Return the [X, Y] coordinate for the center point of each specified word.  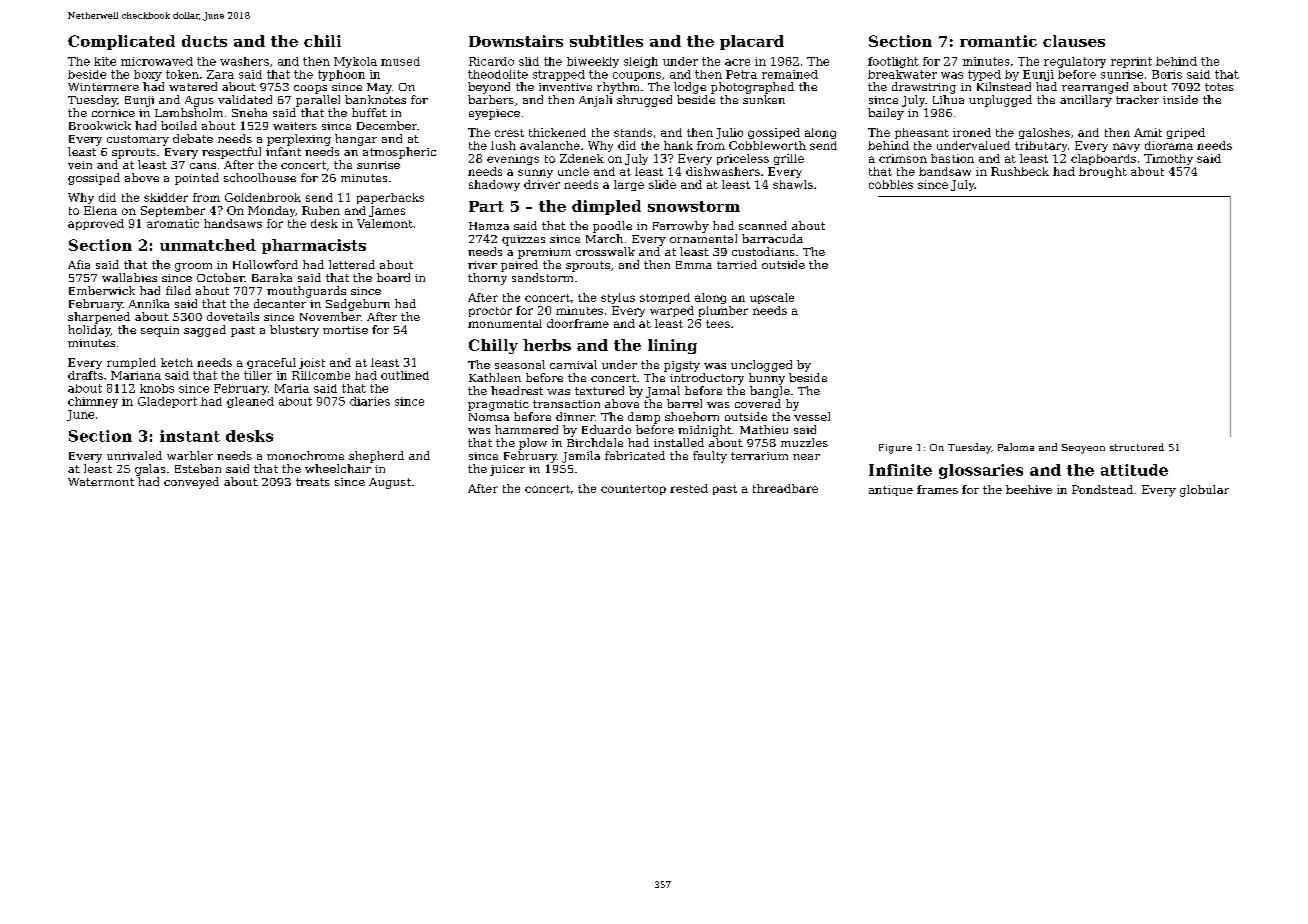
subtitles [606, 41]
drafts [85, 375]
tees [718, 324]
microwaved [157, 61]
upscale [772, 298]
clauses [1074, 41]
